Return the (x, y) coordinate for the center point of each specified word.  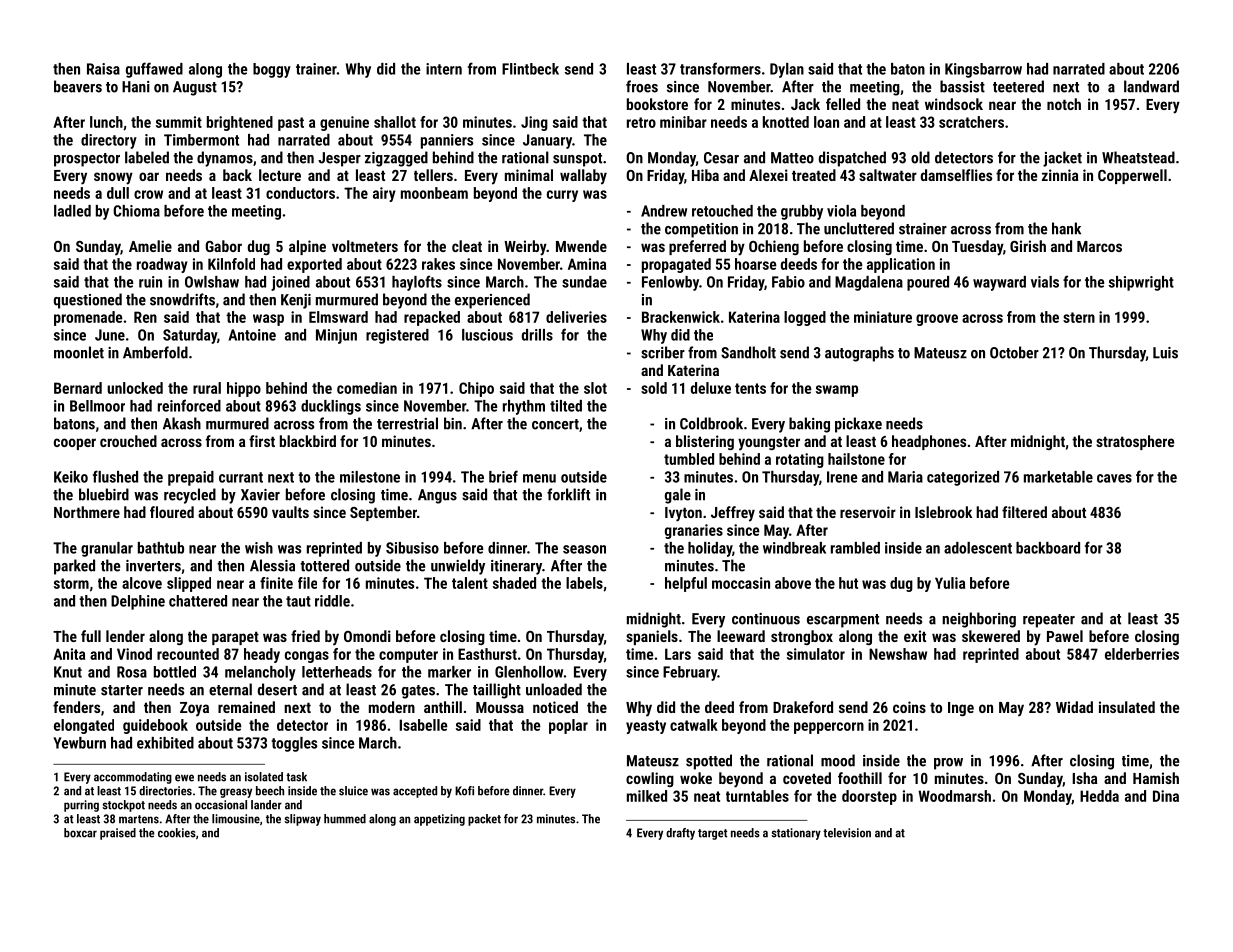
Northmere (87, 512)
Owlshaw (212, 282)
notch (1064, 104)
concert (555, 424)
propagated (676, 265)
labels (584, 583)
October (1014, 352)
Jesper (339, 159)
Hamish (1156, 778)
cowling (650, 779)
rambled (855, 548)
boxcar (80, 833)
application (901, 265)
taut (298, 601)
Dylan (787, 70)
